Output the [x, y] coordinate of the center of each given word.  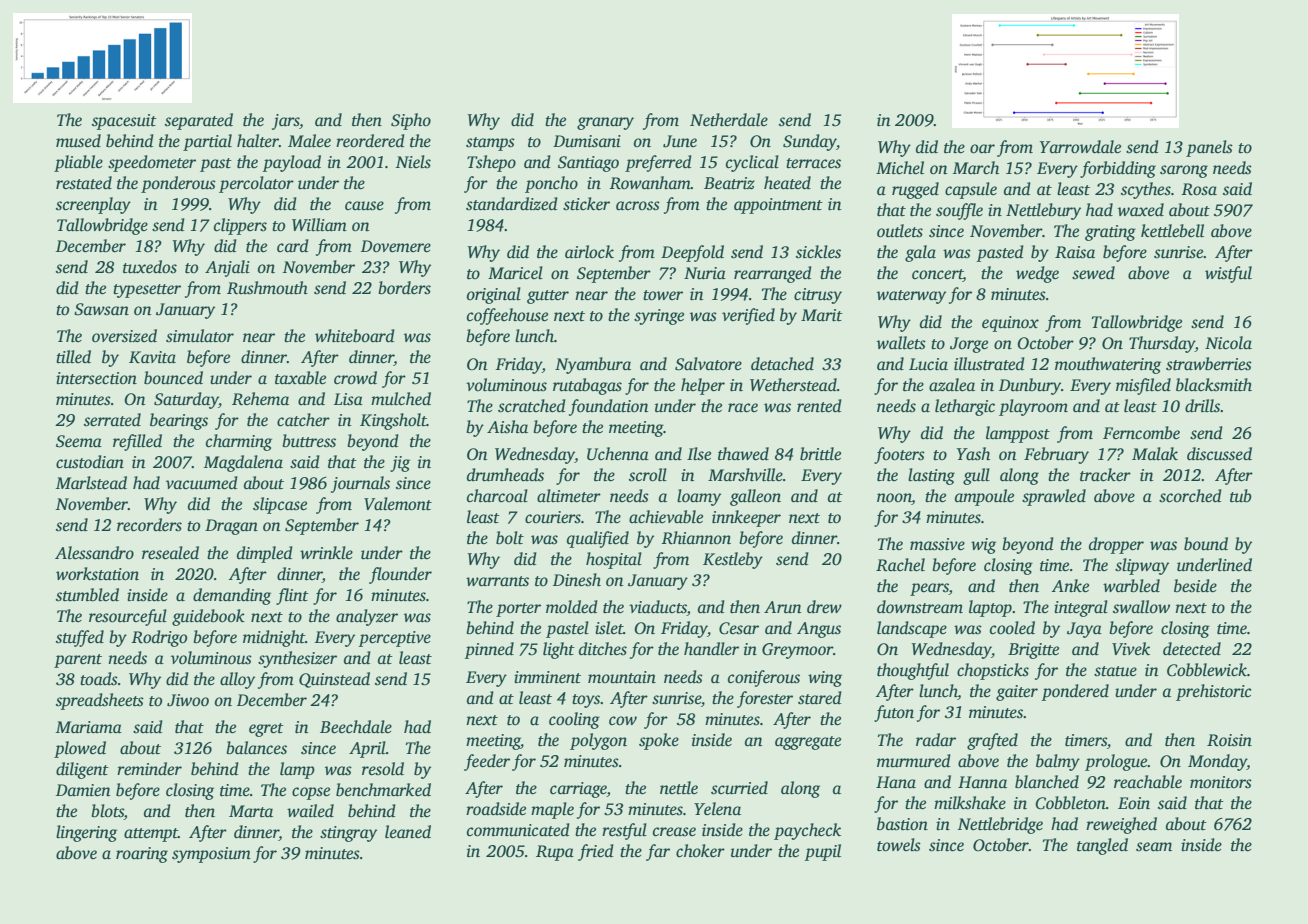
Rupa [555, 853]
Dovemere [396, 246]
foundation [609, 407]
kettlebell [1172, 231]
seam [1154, 847]
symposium [211, 855]
